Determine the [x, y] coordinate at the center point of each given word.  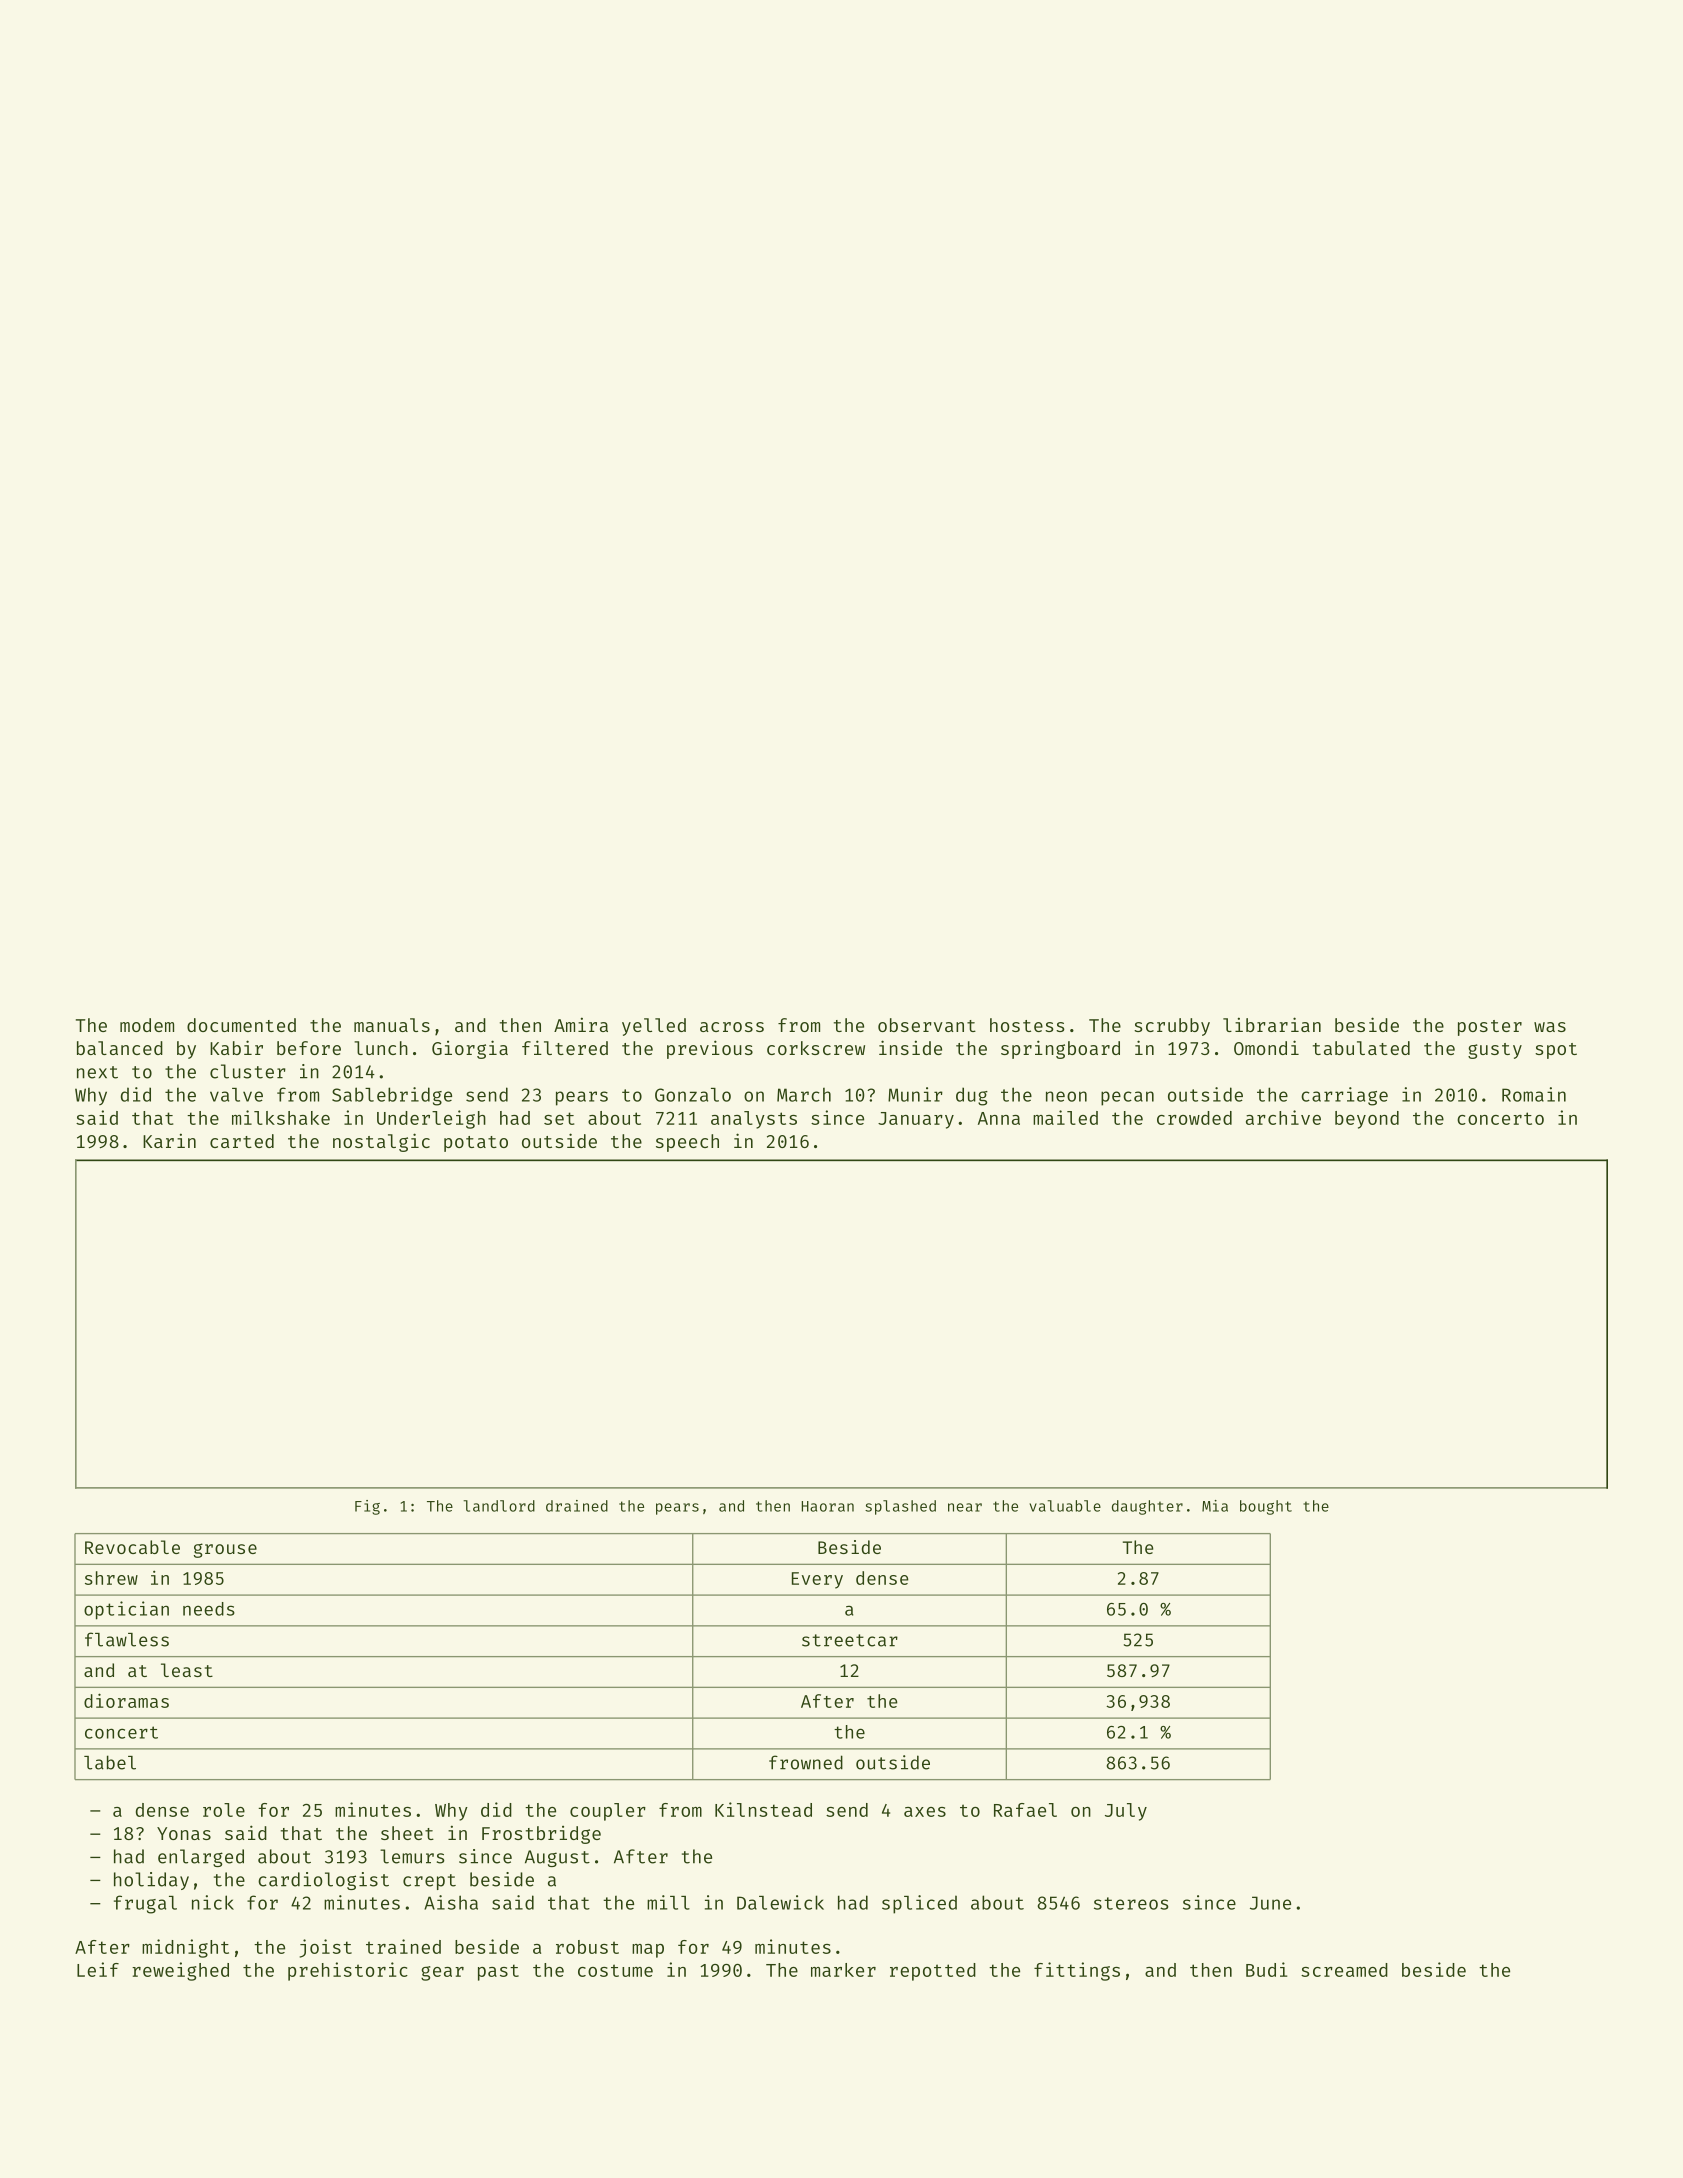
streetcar [850, 1640]
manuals [392, 1025]
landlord [499, 1506]
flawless [127, 1639]
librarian [1272, 1024]
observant [927, 1025]
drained [577, 1506]
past [498, 1972]
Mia [1215, 1506]
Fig [367, 1507]
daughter [1147, 1507]
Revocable [132, 1547]
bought [1266, 1507]
